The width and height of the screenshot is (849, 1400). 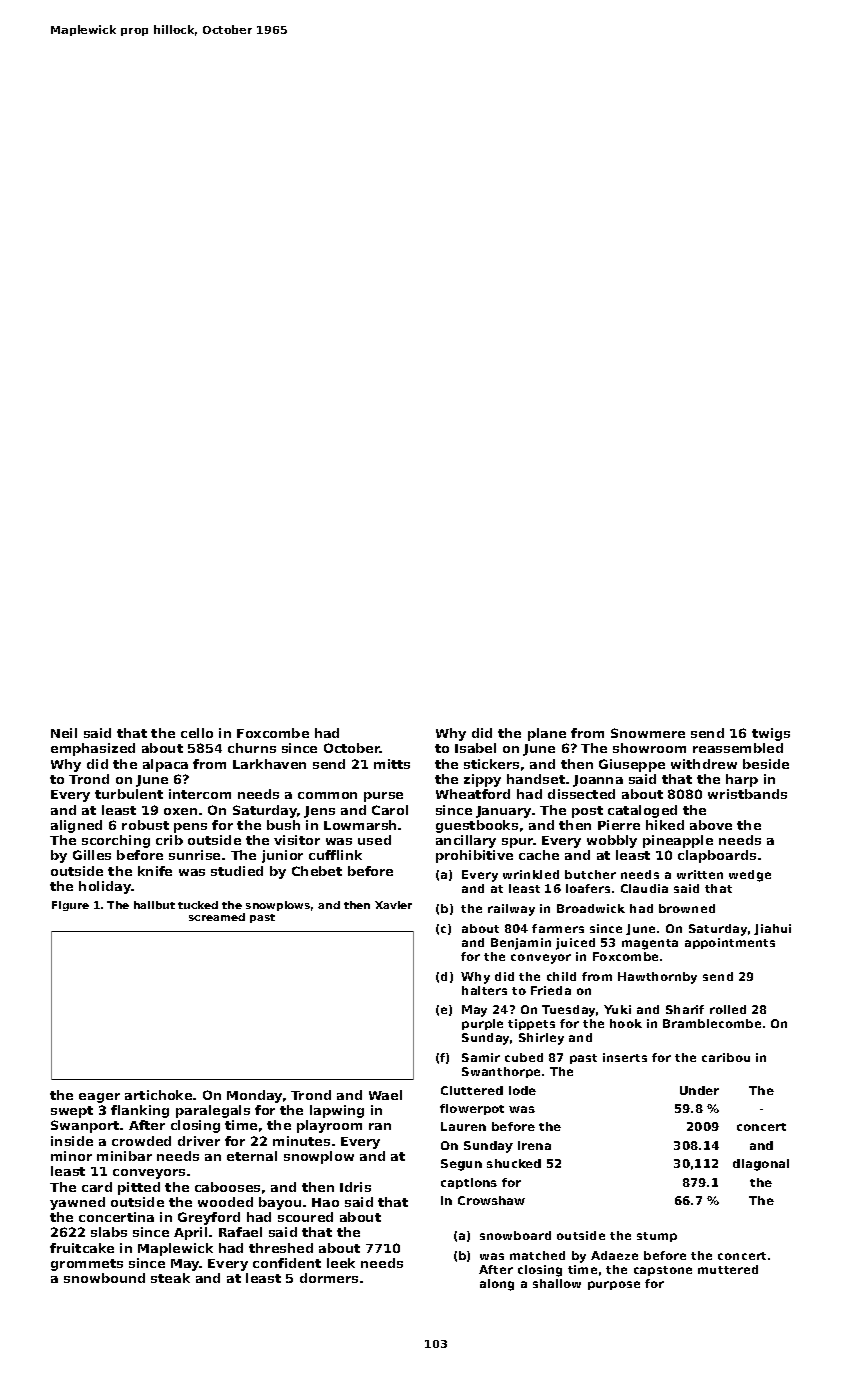 What do you see at coordinates (213, 1111) in the screenshot?
I see `paralegals` at bounding box center [213, 1111].
